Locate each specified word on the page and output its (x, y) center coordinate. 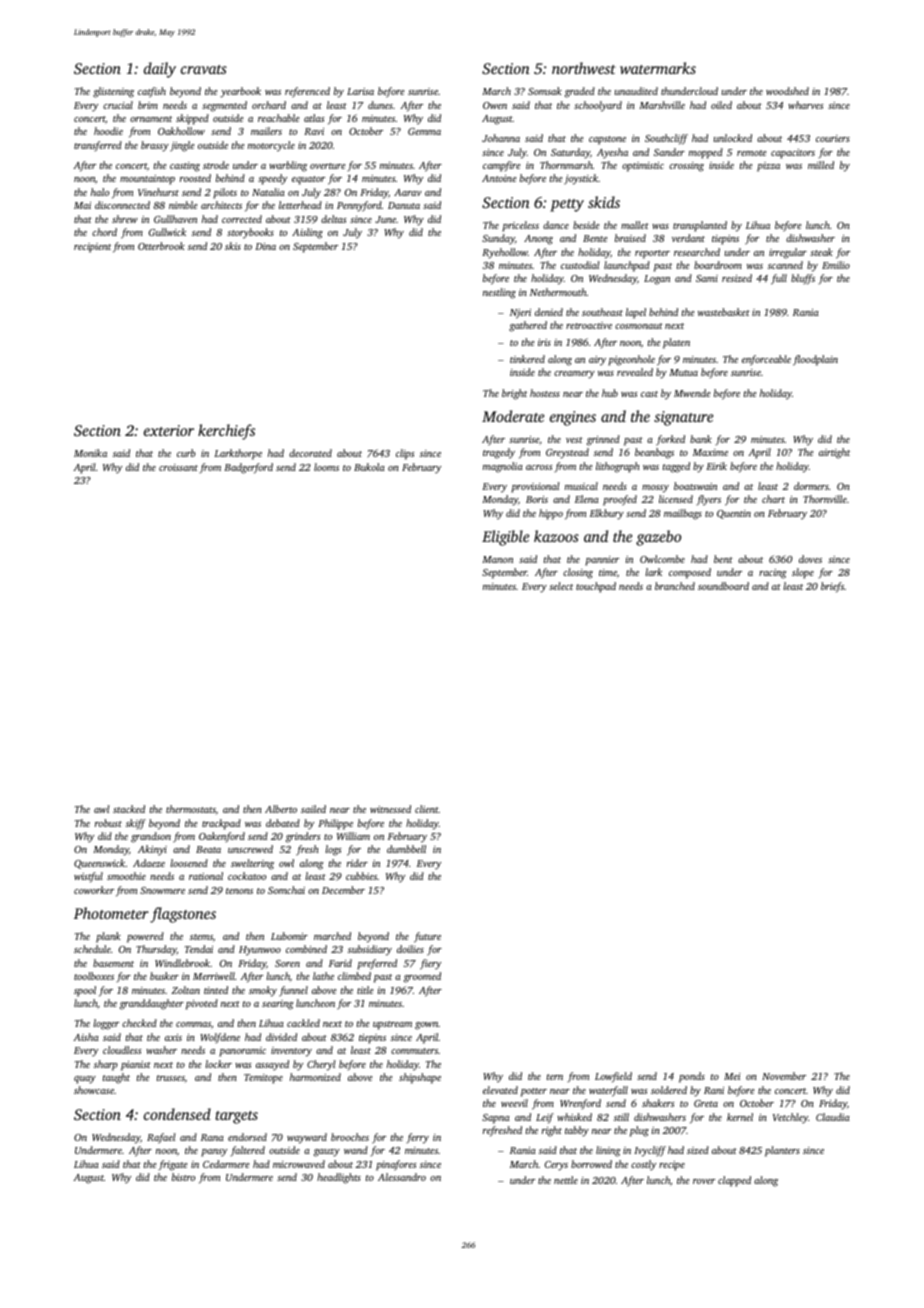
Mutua (683, 372)
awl (102, 809)
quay (85, 1080)
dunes (380, 105)
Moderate (513, 416)
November (784, 1076)
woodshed (787, 91)
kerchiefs (226, 432)
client (427, 809)
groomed (422, 977)
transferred (98, 146)
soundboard (723, 586)
